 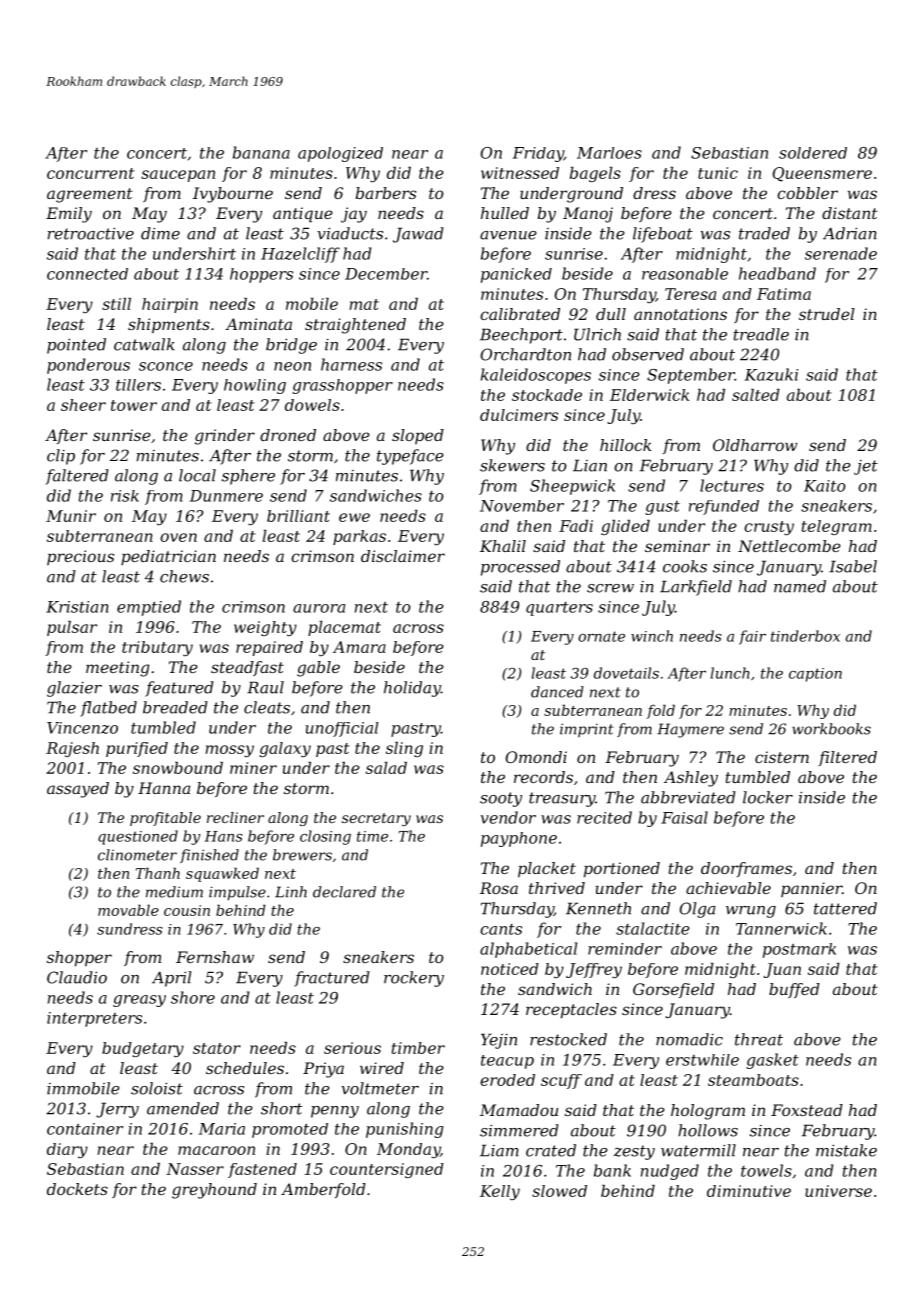 I want to click on banana, so click(x=261, y=152).
